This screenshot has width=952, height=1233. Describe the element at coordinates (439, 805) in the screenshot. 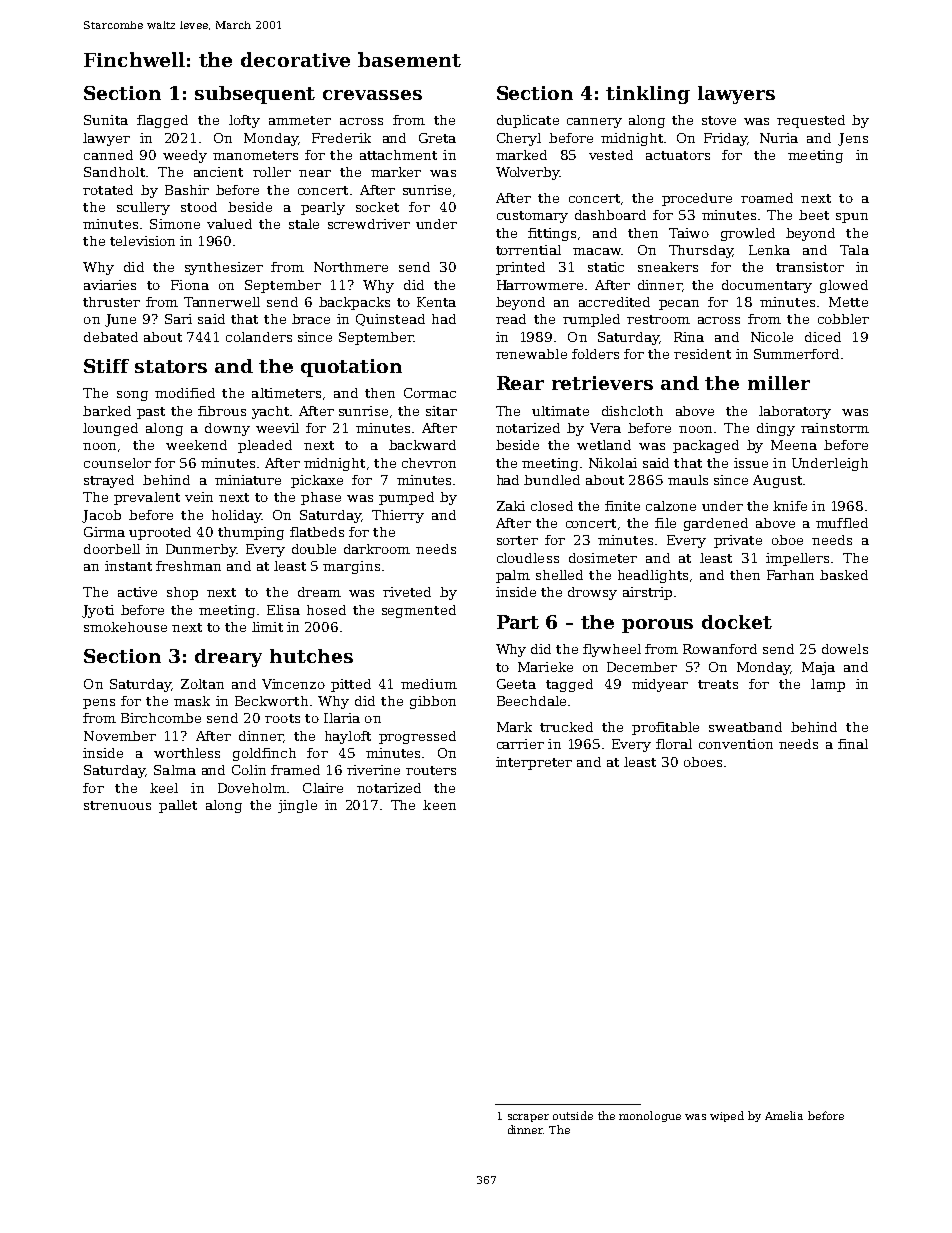

I see `keen` at that location.
